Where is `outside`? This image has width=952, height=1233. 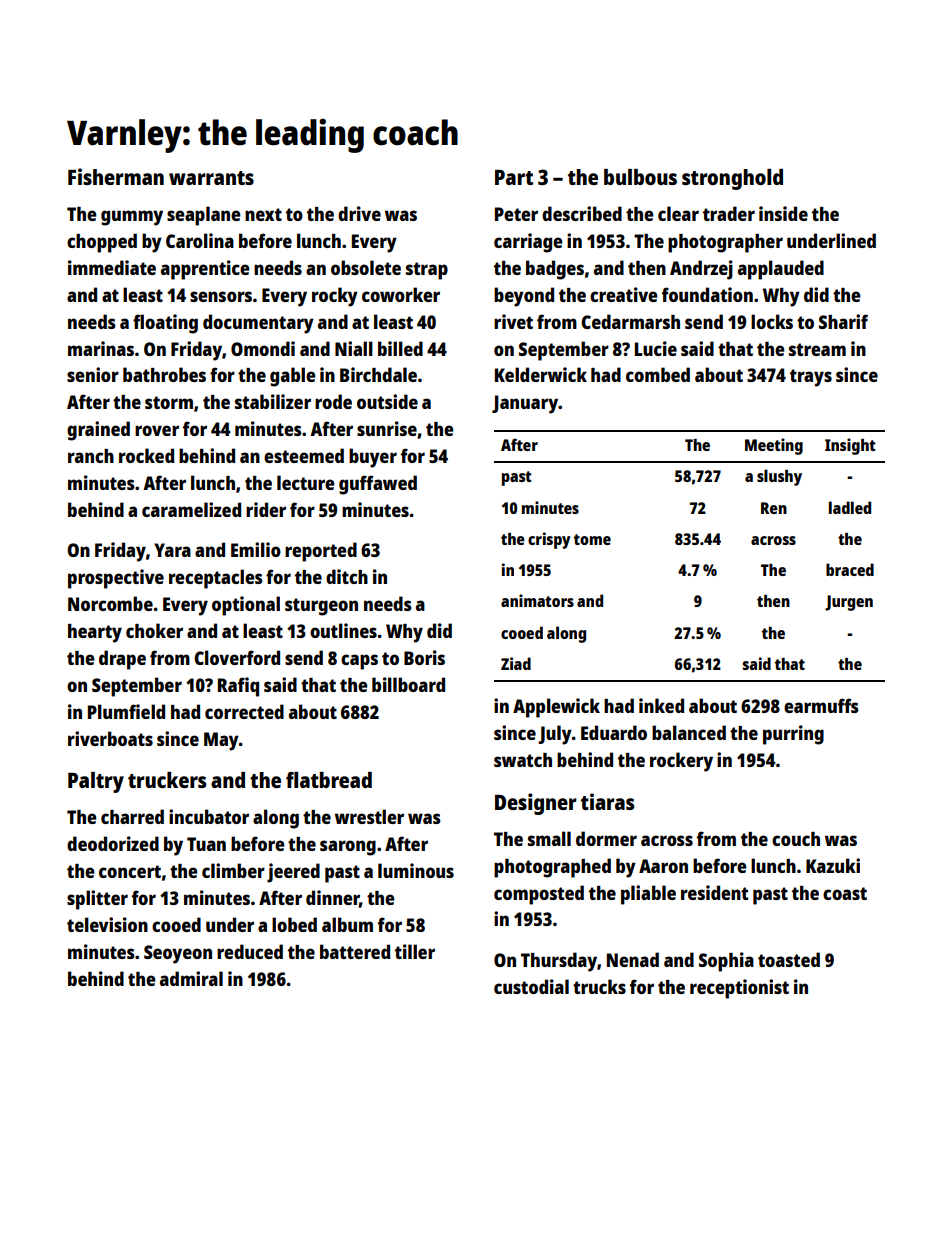
outside is located at coordinates (387, 401).
